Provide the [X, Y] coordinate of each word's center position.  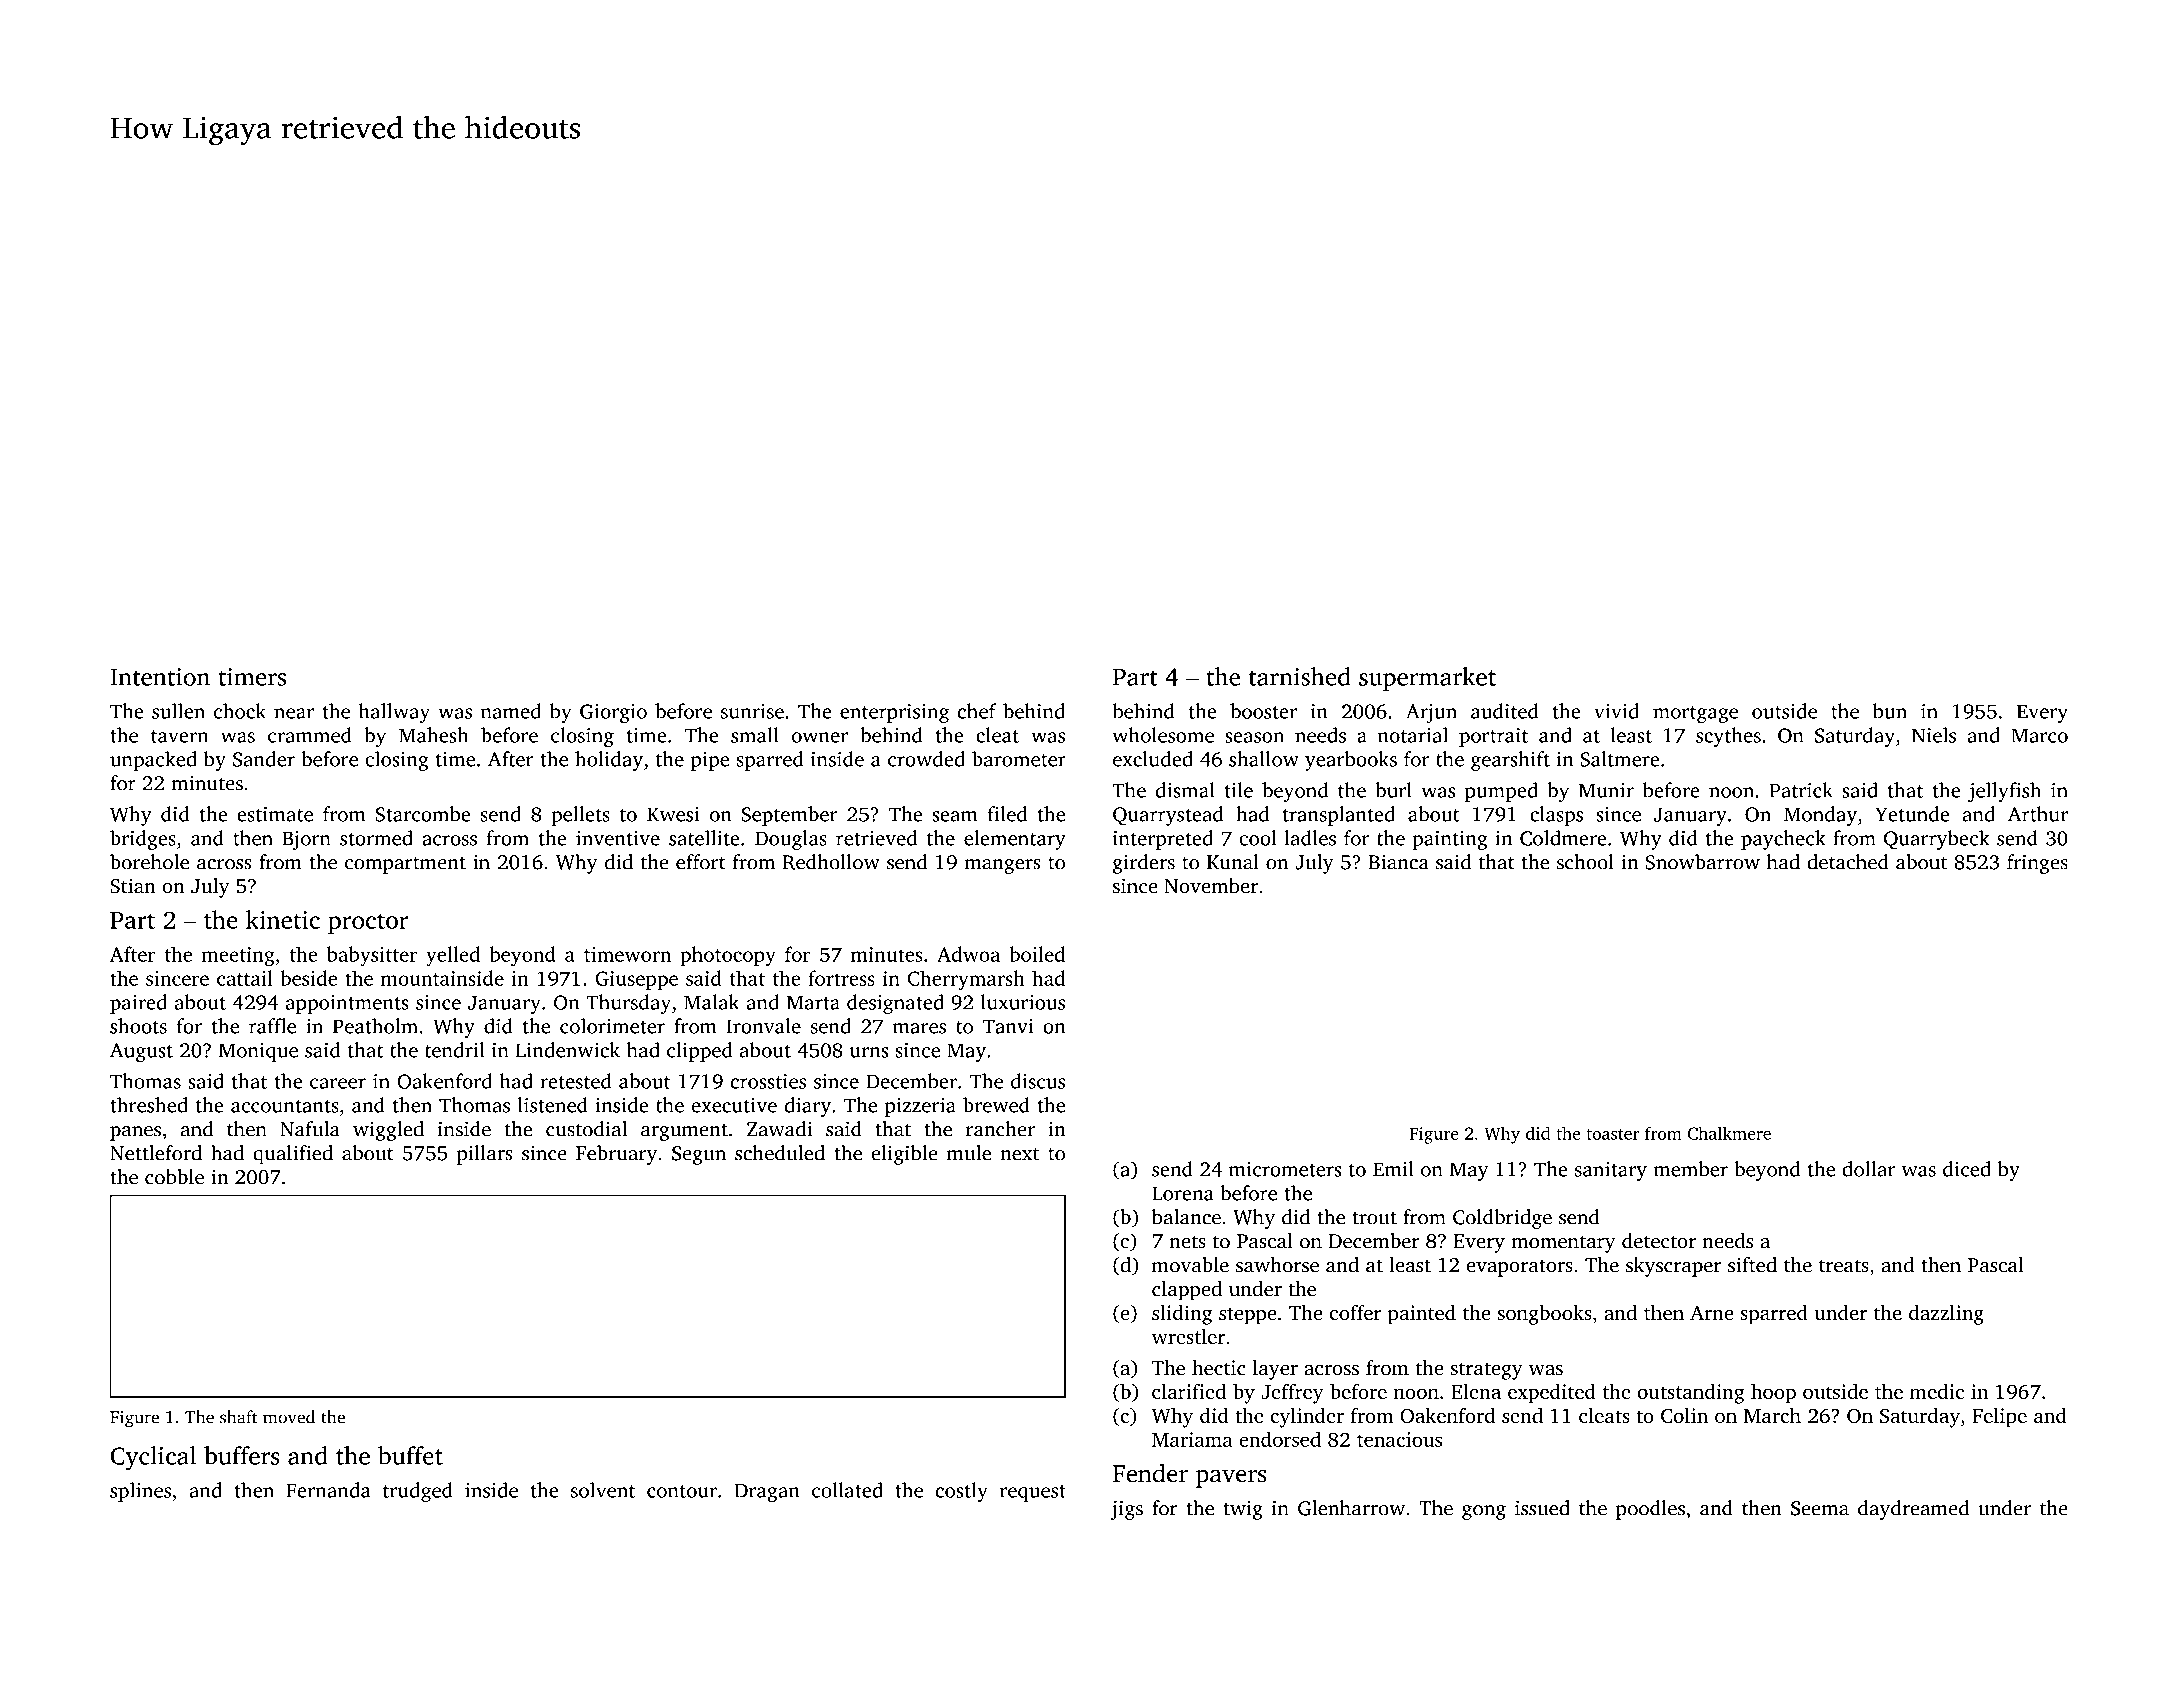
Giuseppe [636, 980]
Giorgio [613, 713]
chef [977, 711]
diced [1967, 1169]
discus [1038, 1081]
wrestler [1188, 1336]
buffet [410, 1455]
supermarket [1427, 679]
